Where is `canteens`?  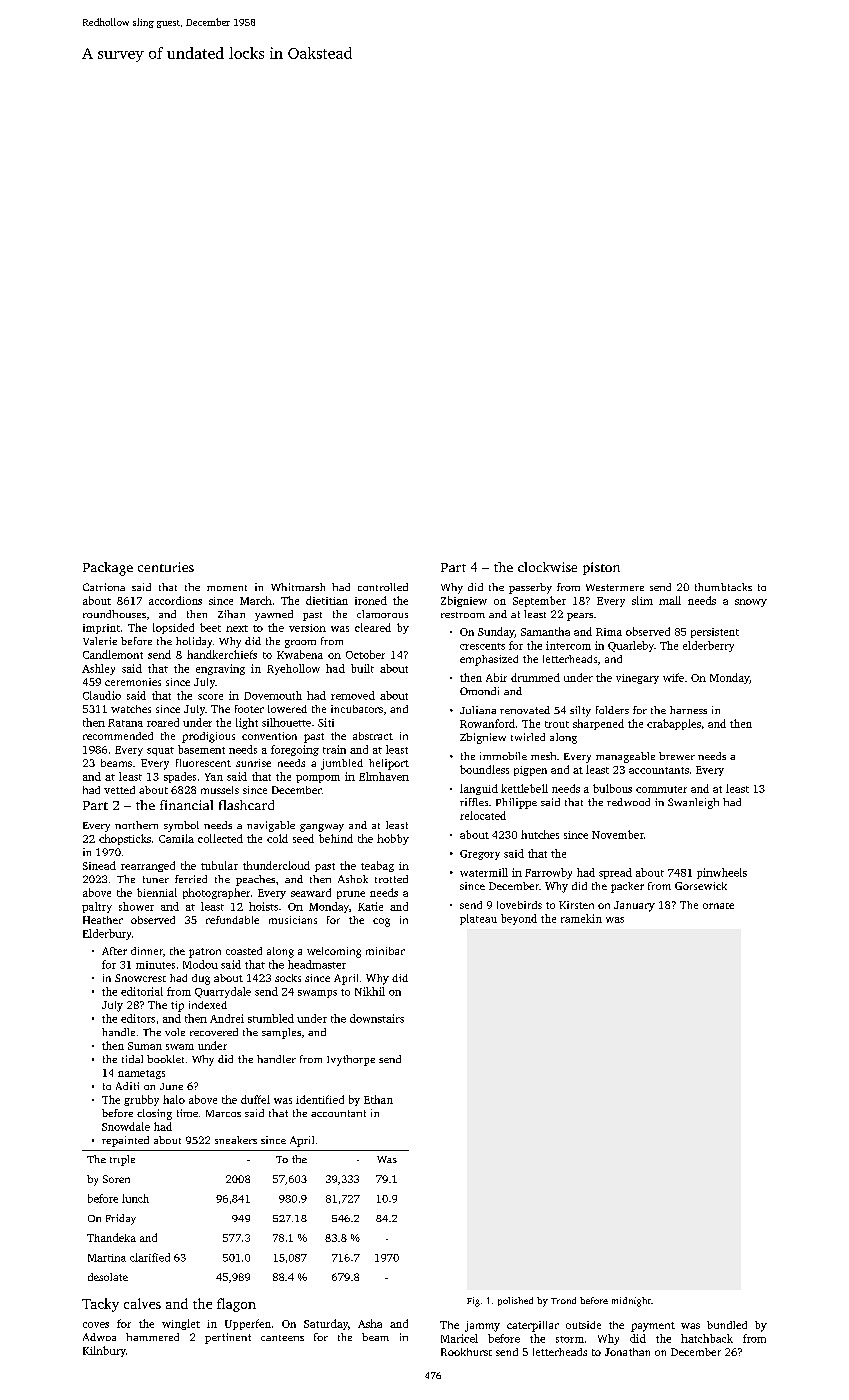 canteens is located at coordinates (282, 1338).
